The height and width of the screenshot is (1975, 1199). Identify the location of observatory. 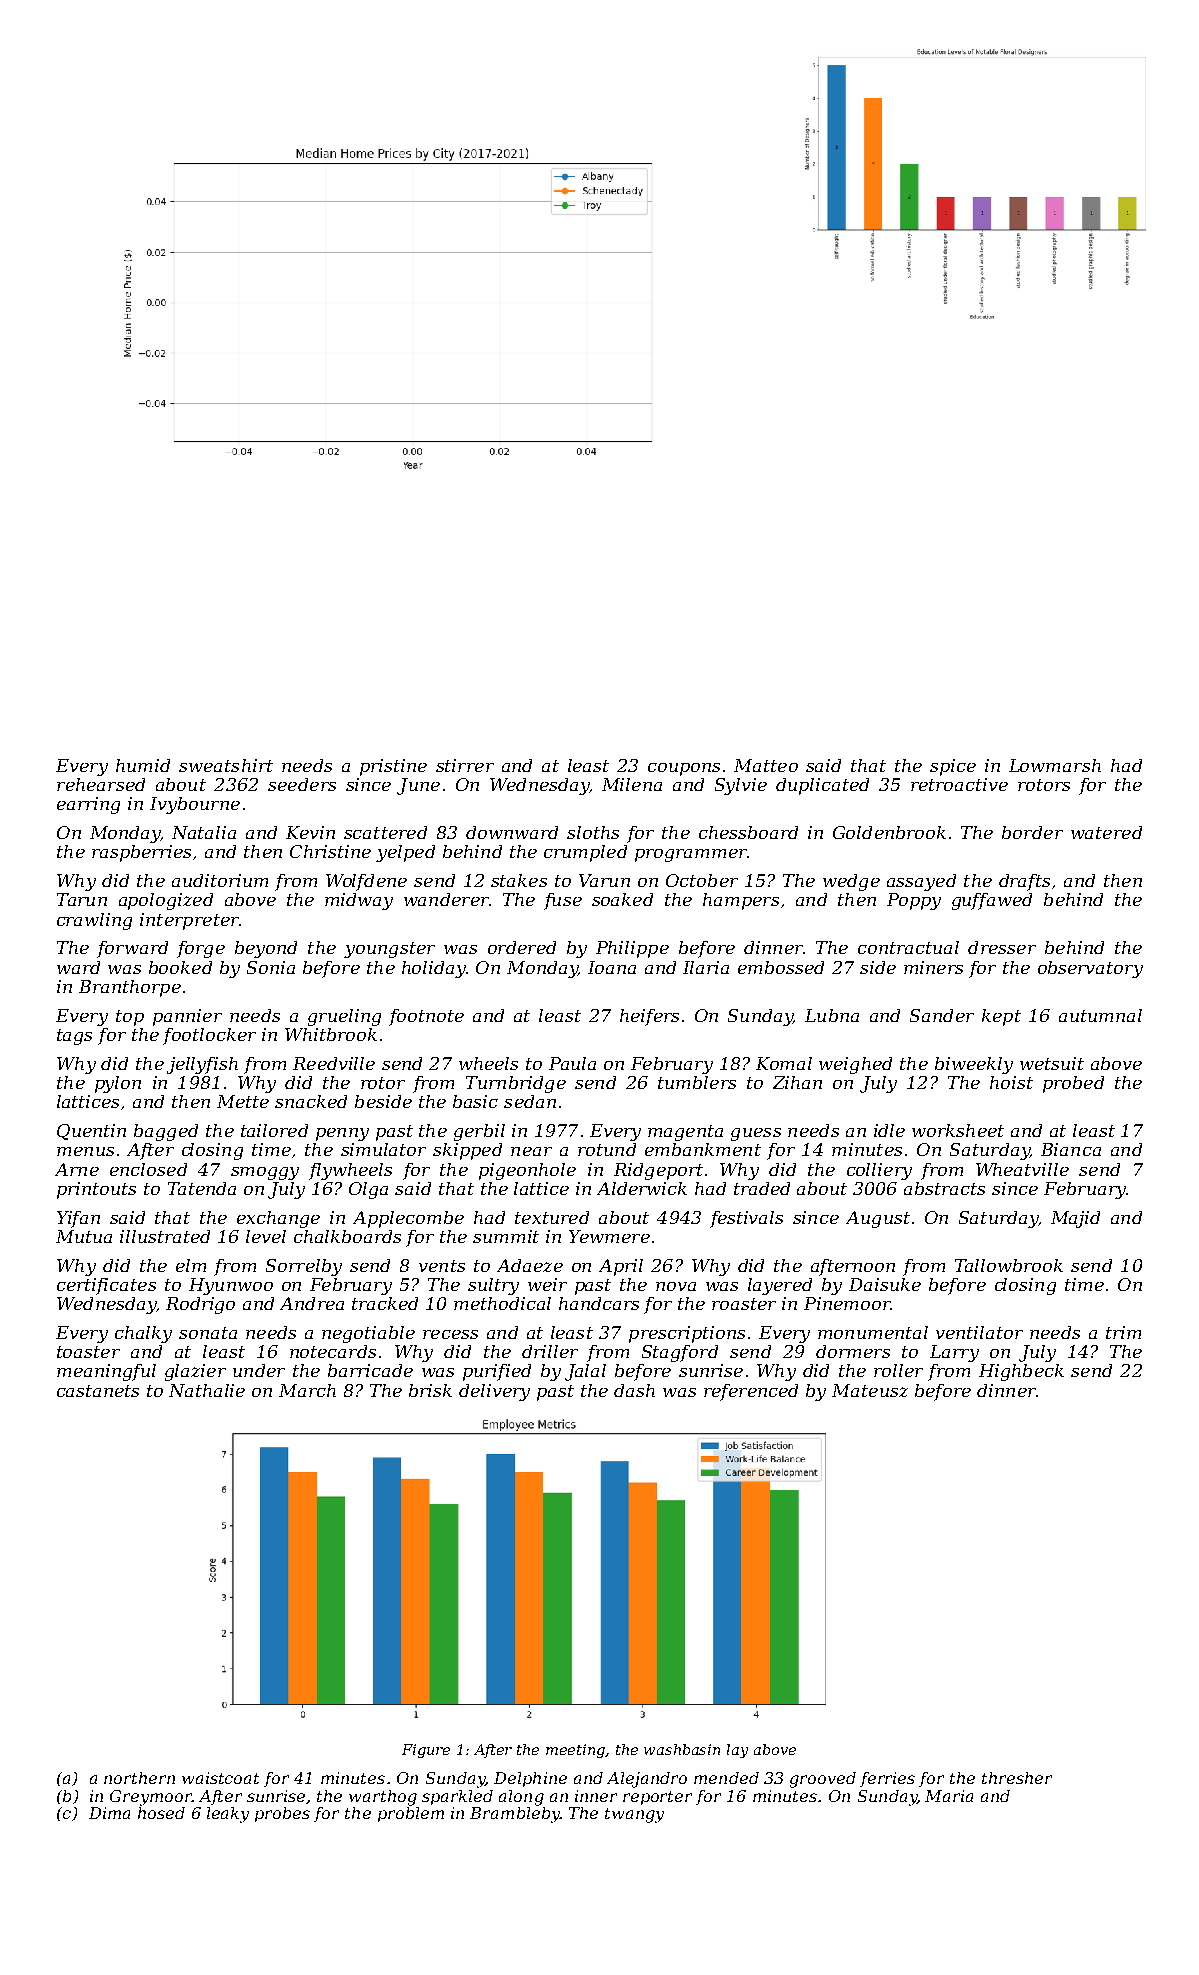
(1090, 969).
